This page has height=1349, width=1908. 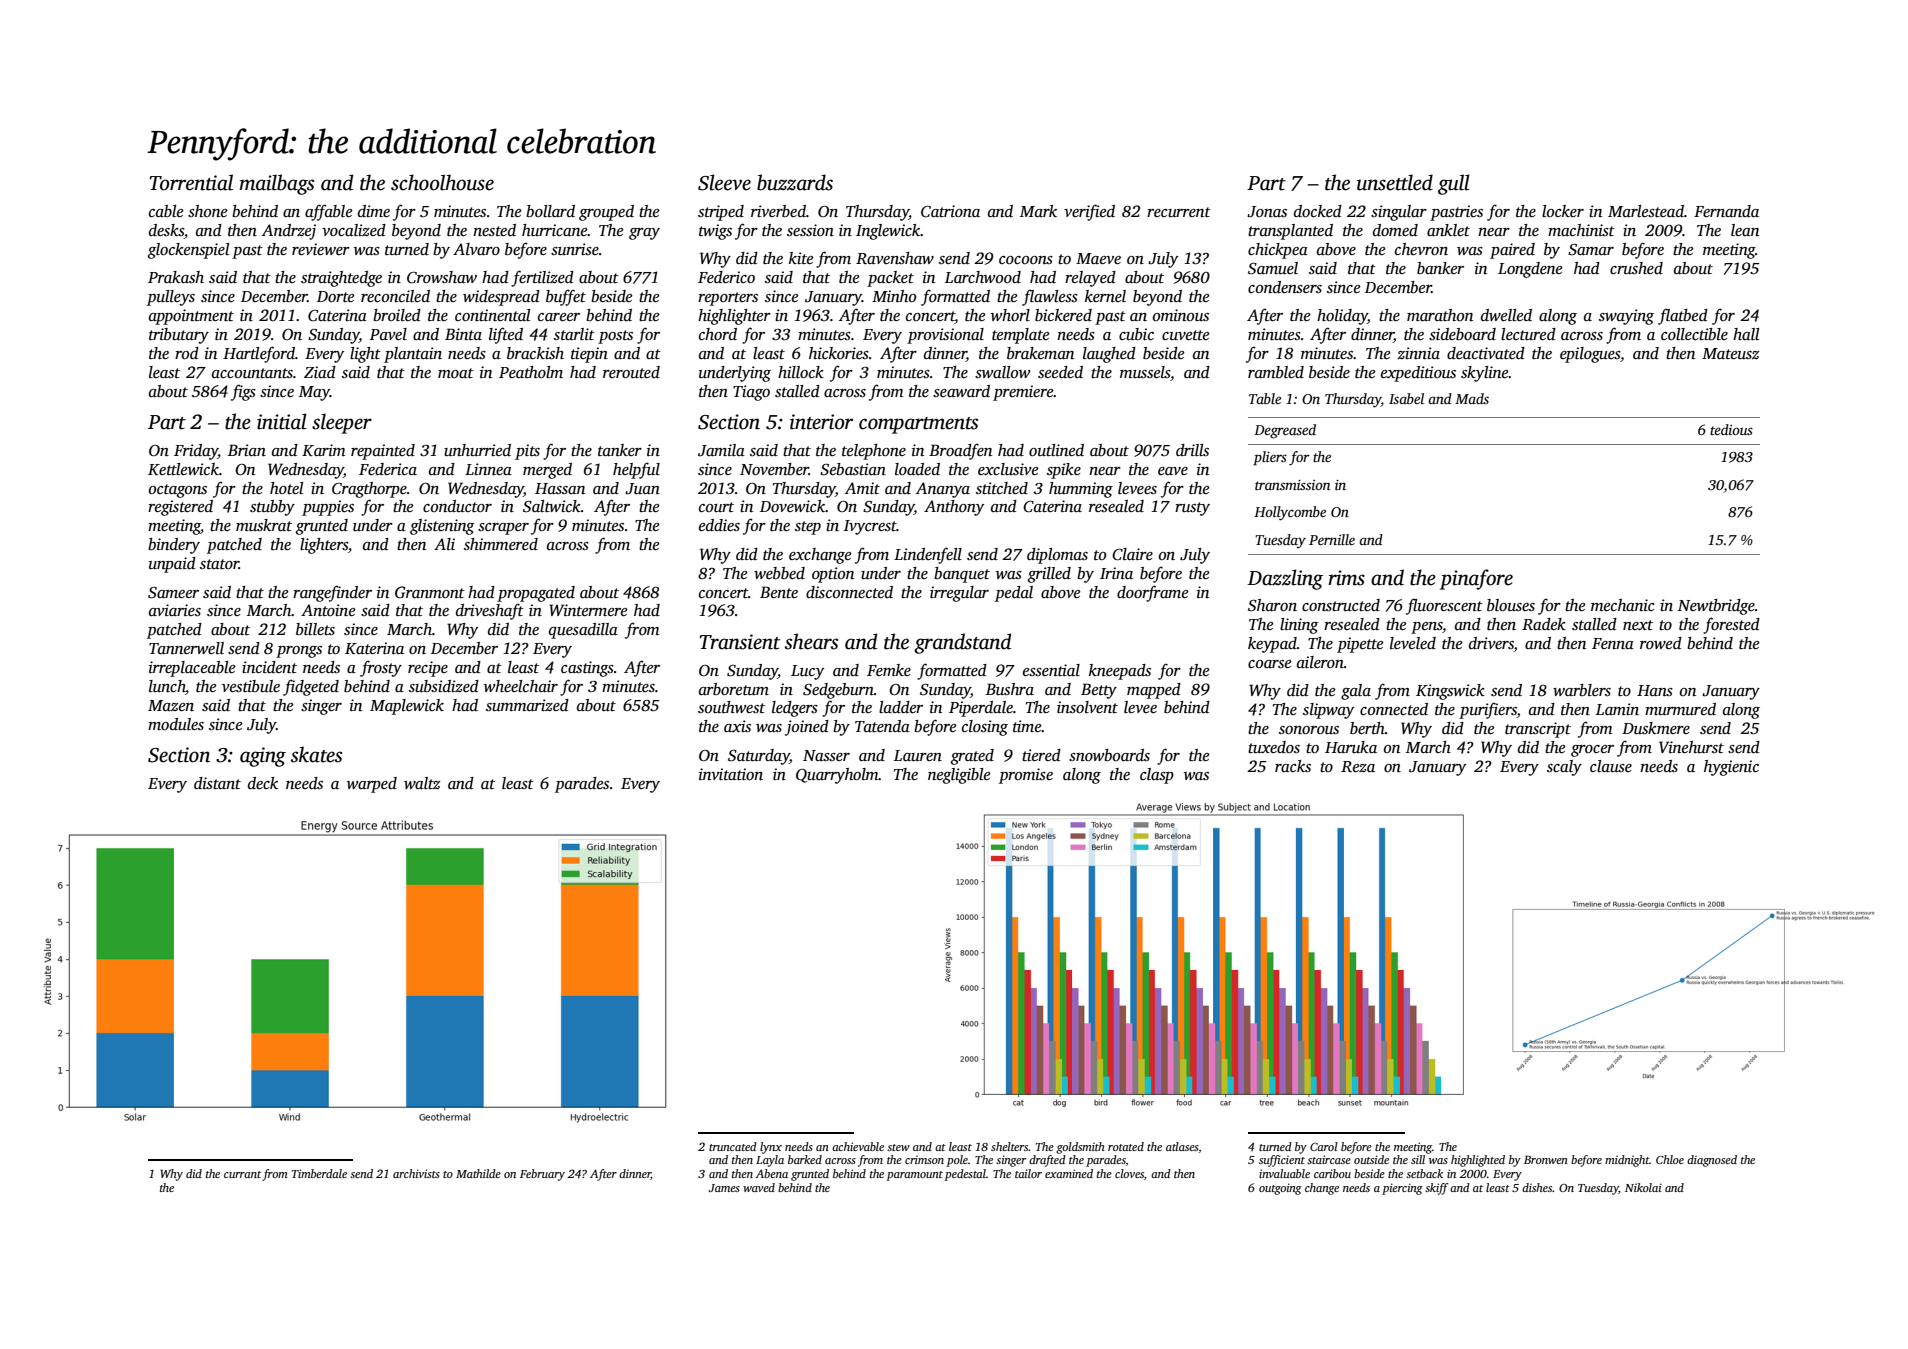 I want to click on Pernille, so click(x=1332, y=539).
